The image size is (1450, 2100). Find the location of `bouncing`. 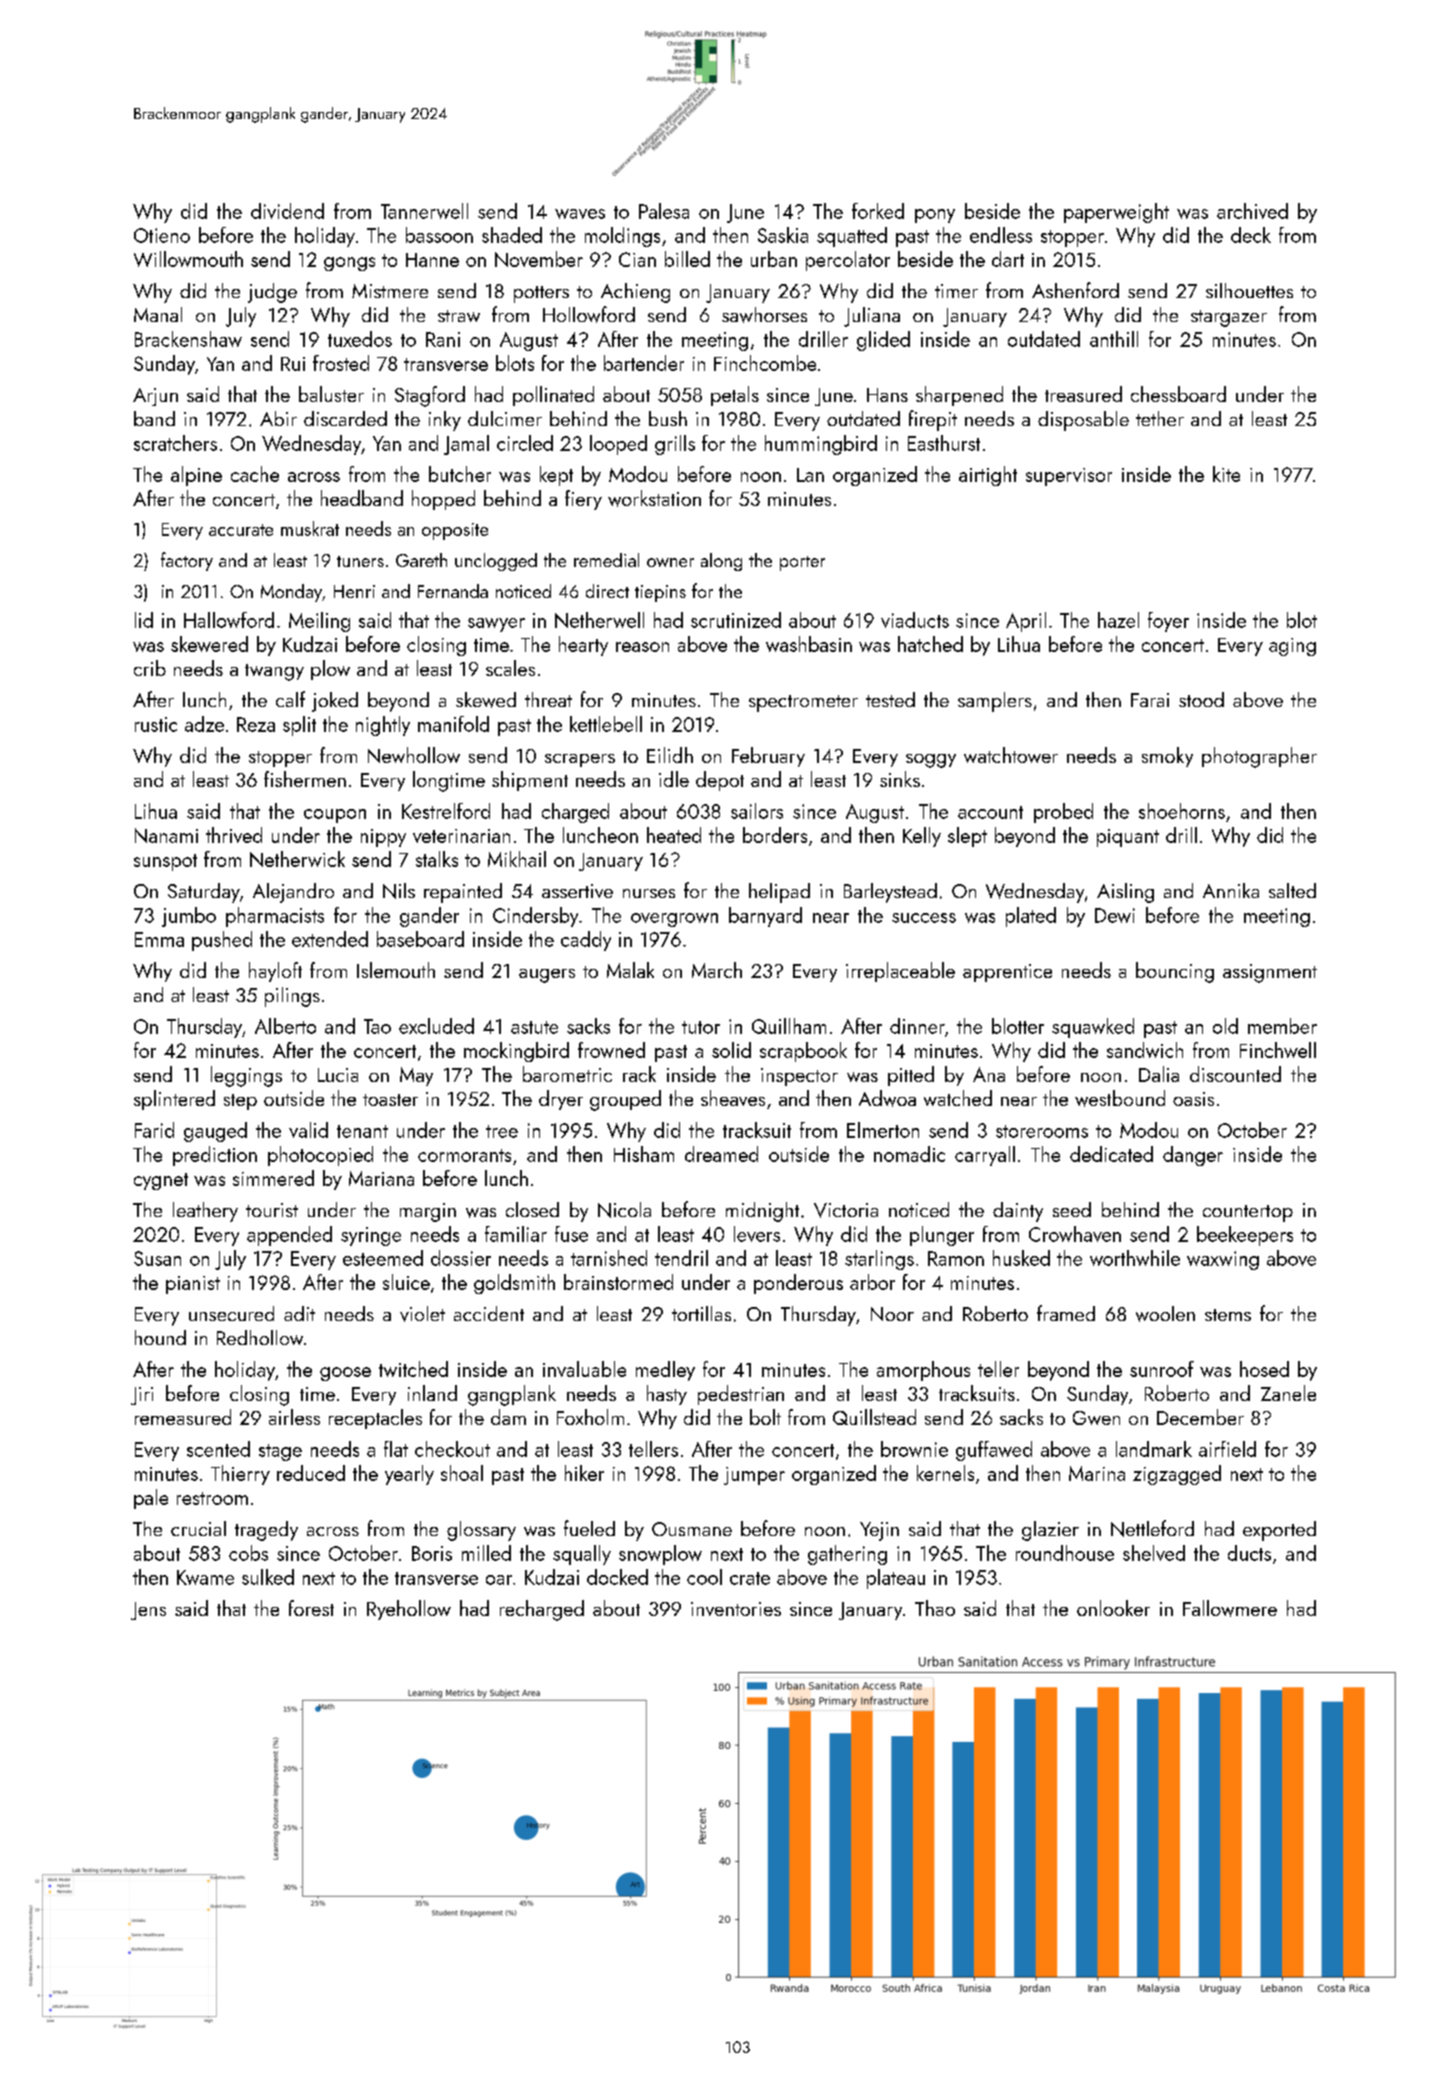

bouncing is located at coordinates (1175, 972).
